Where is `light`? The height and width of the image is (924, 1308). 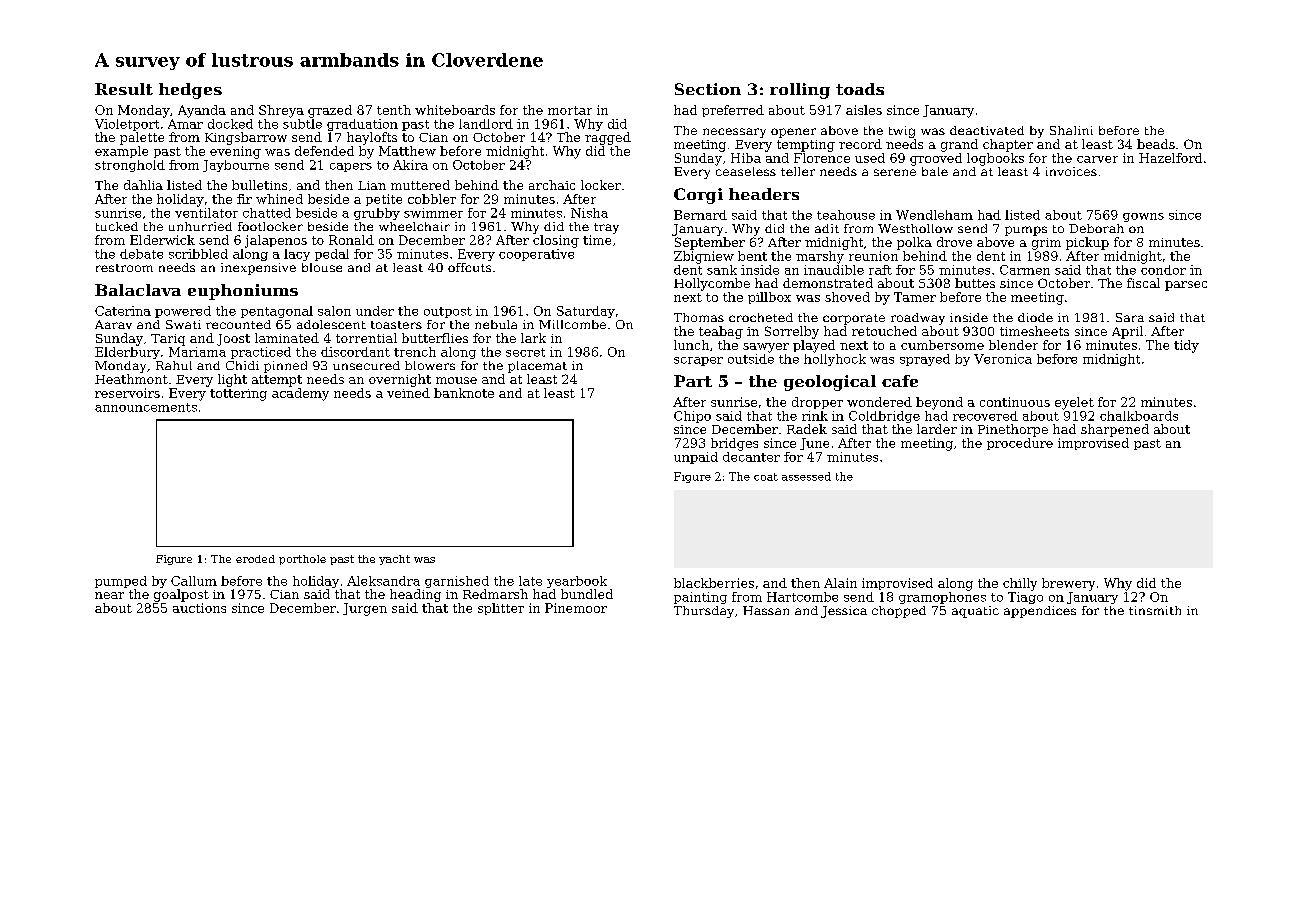
light is located at coordinates (232, 380).
